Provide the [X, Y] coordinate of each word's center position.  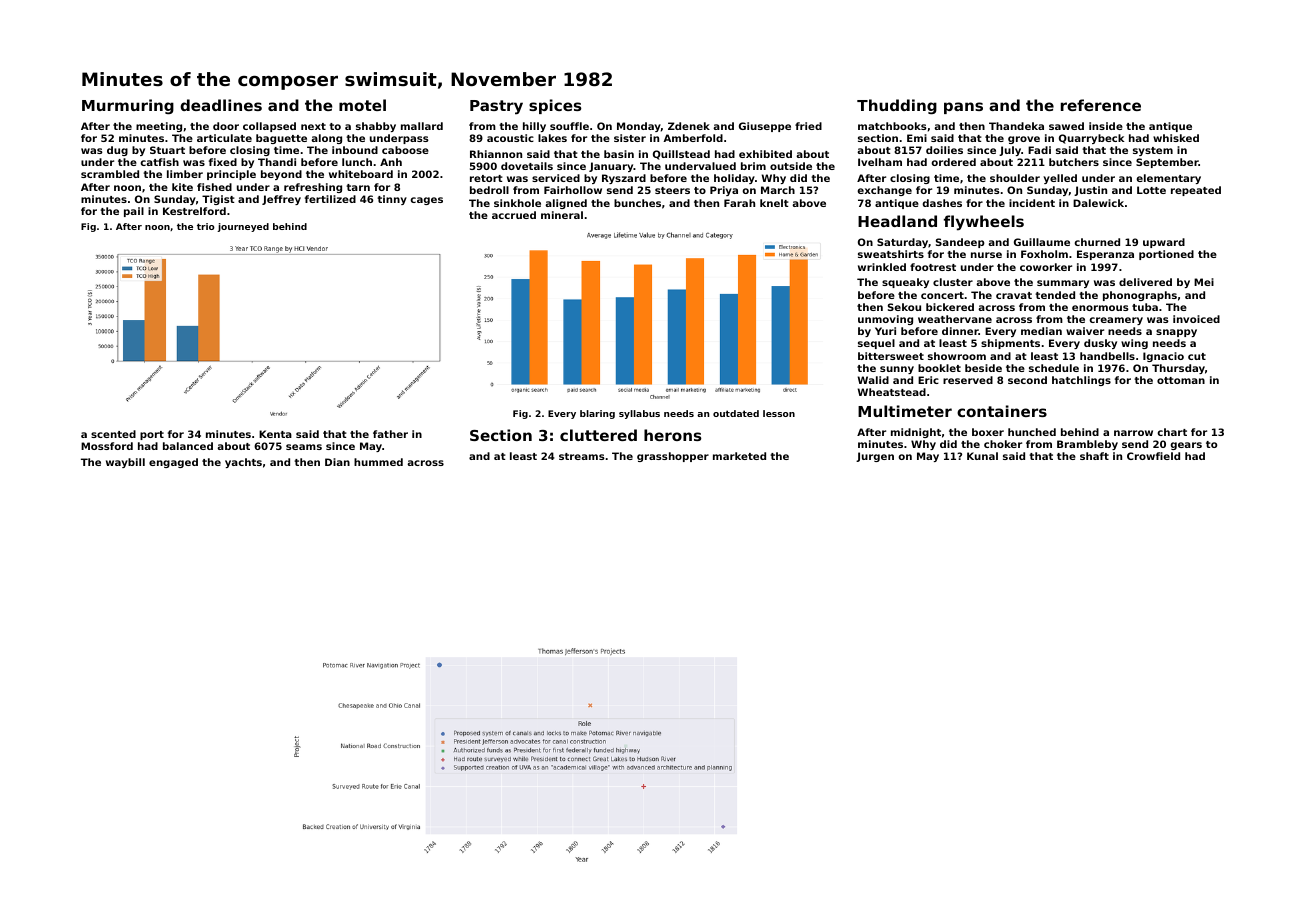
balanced [188, 446]
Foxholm [1044, 254]
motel [362, 105]
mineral [562, 215]
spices [555, 106]
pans [963, 108]
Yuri [885, 331]
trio [206, 226]
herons [673, 435]
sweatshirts [891, 254]
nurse [986, 255]
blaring [597, 414]
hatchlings [1081, 381]
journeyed [243, 227]
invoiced [1196, 319]
